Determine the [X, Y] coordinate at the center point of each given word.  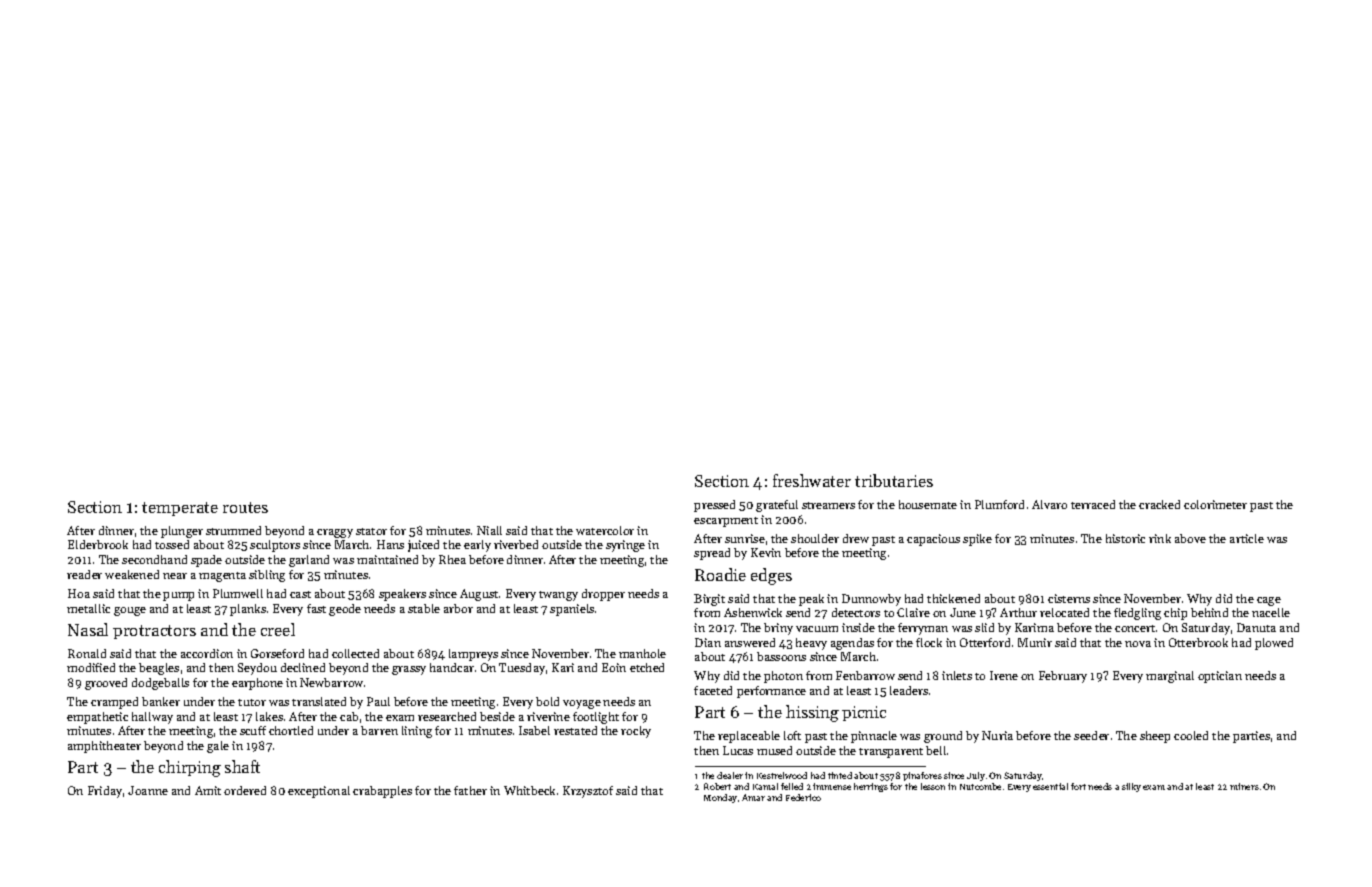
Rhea [452, 559]
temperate [180, 509]
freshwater [812, 480]
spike [977, 540]
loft [792, 735]
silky [1131, 787]
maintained [387, 559]
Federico [803, 797]
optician [1220, 677]
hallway [152, 718]
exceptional [319, 792]
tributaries [894, 480]
